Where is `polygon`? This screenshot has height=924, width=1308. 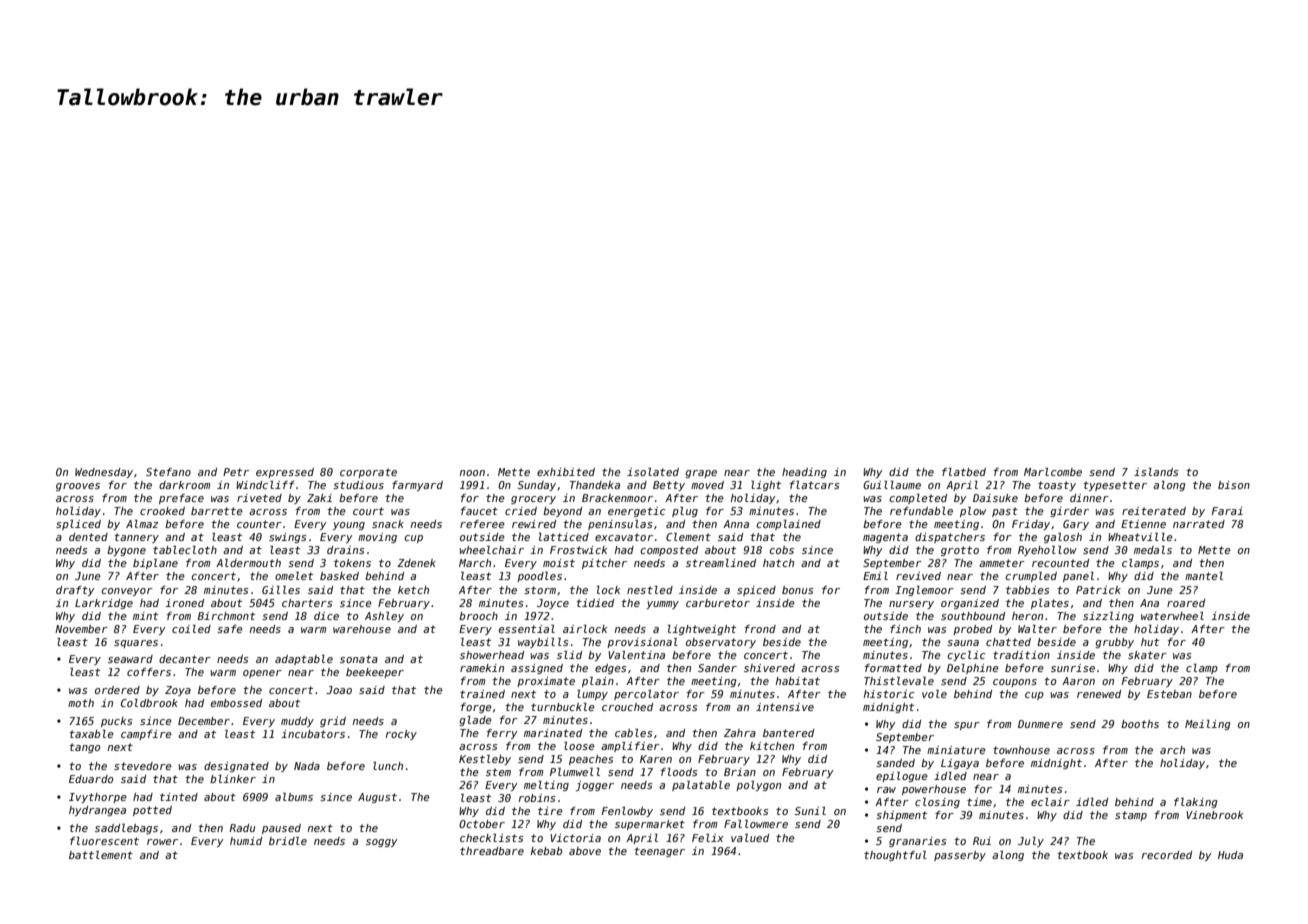
polygon is located at coordinates (758, 786).
